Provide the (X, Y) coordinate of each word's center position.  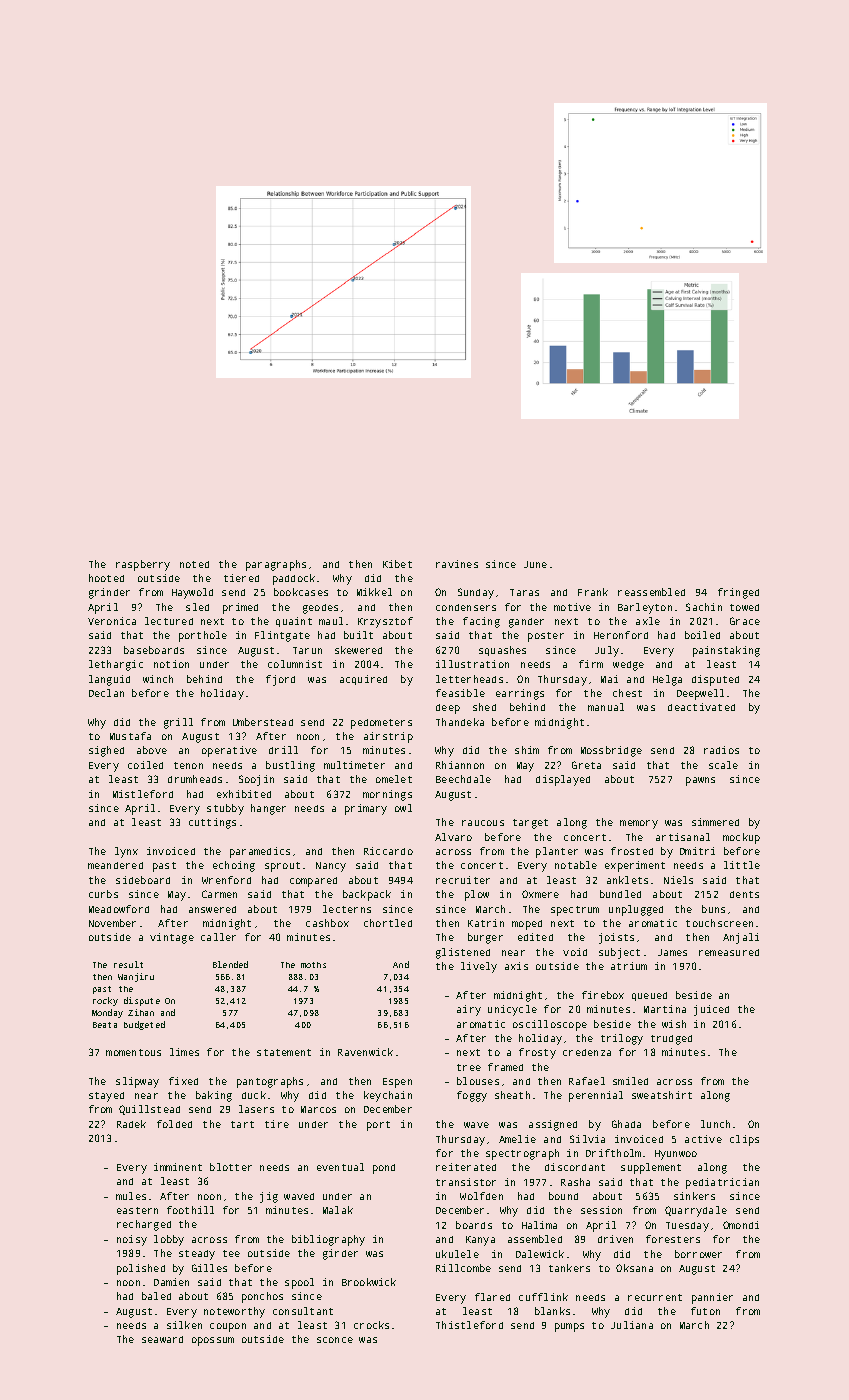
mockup (741, 838)
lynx (126, 852)
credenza (587, 1052)
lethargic (116, 665)
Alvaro (453, 837)
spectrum (575, 911)
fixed (183, 1081)
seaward (162, 1339)
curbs (103, 894)
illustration (472, 664)
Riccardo (388, 851)
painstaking (726, 651)
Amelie (517, 1139)
